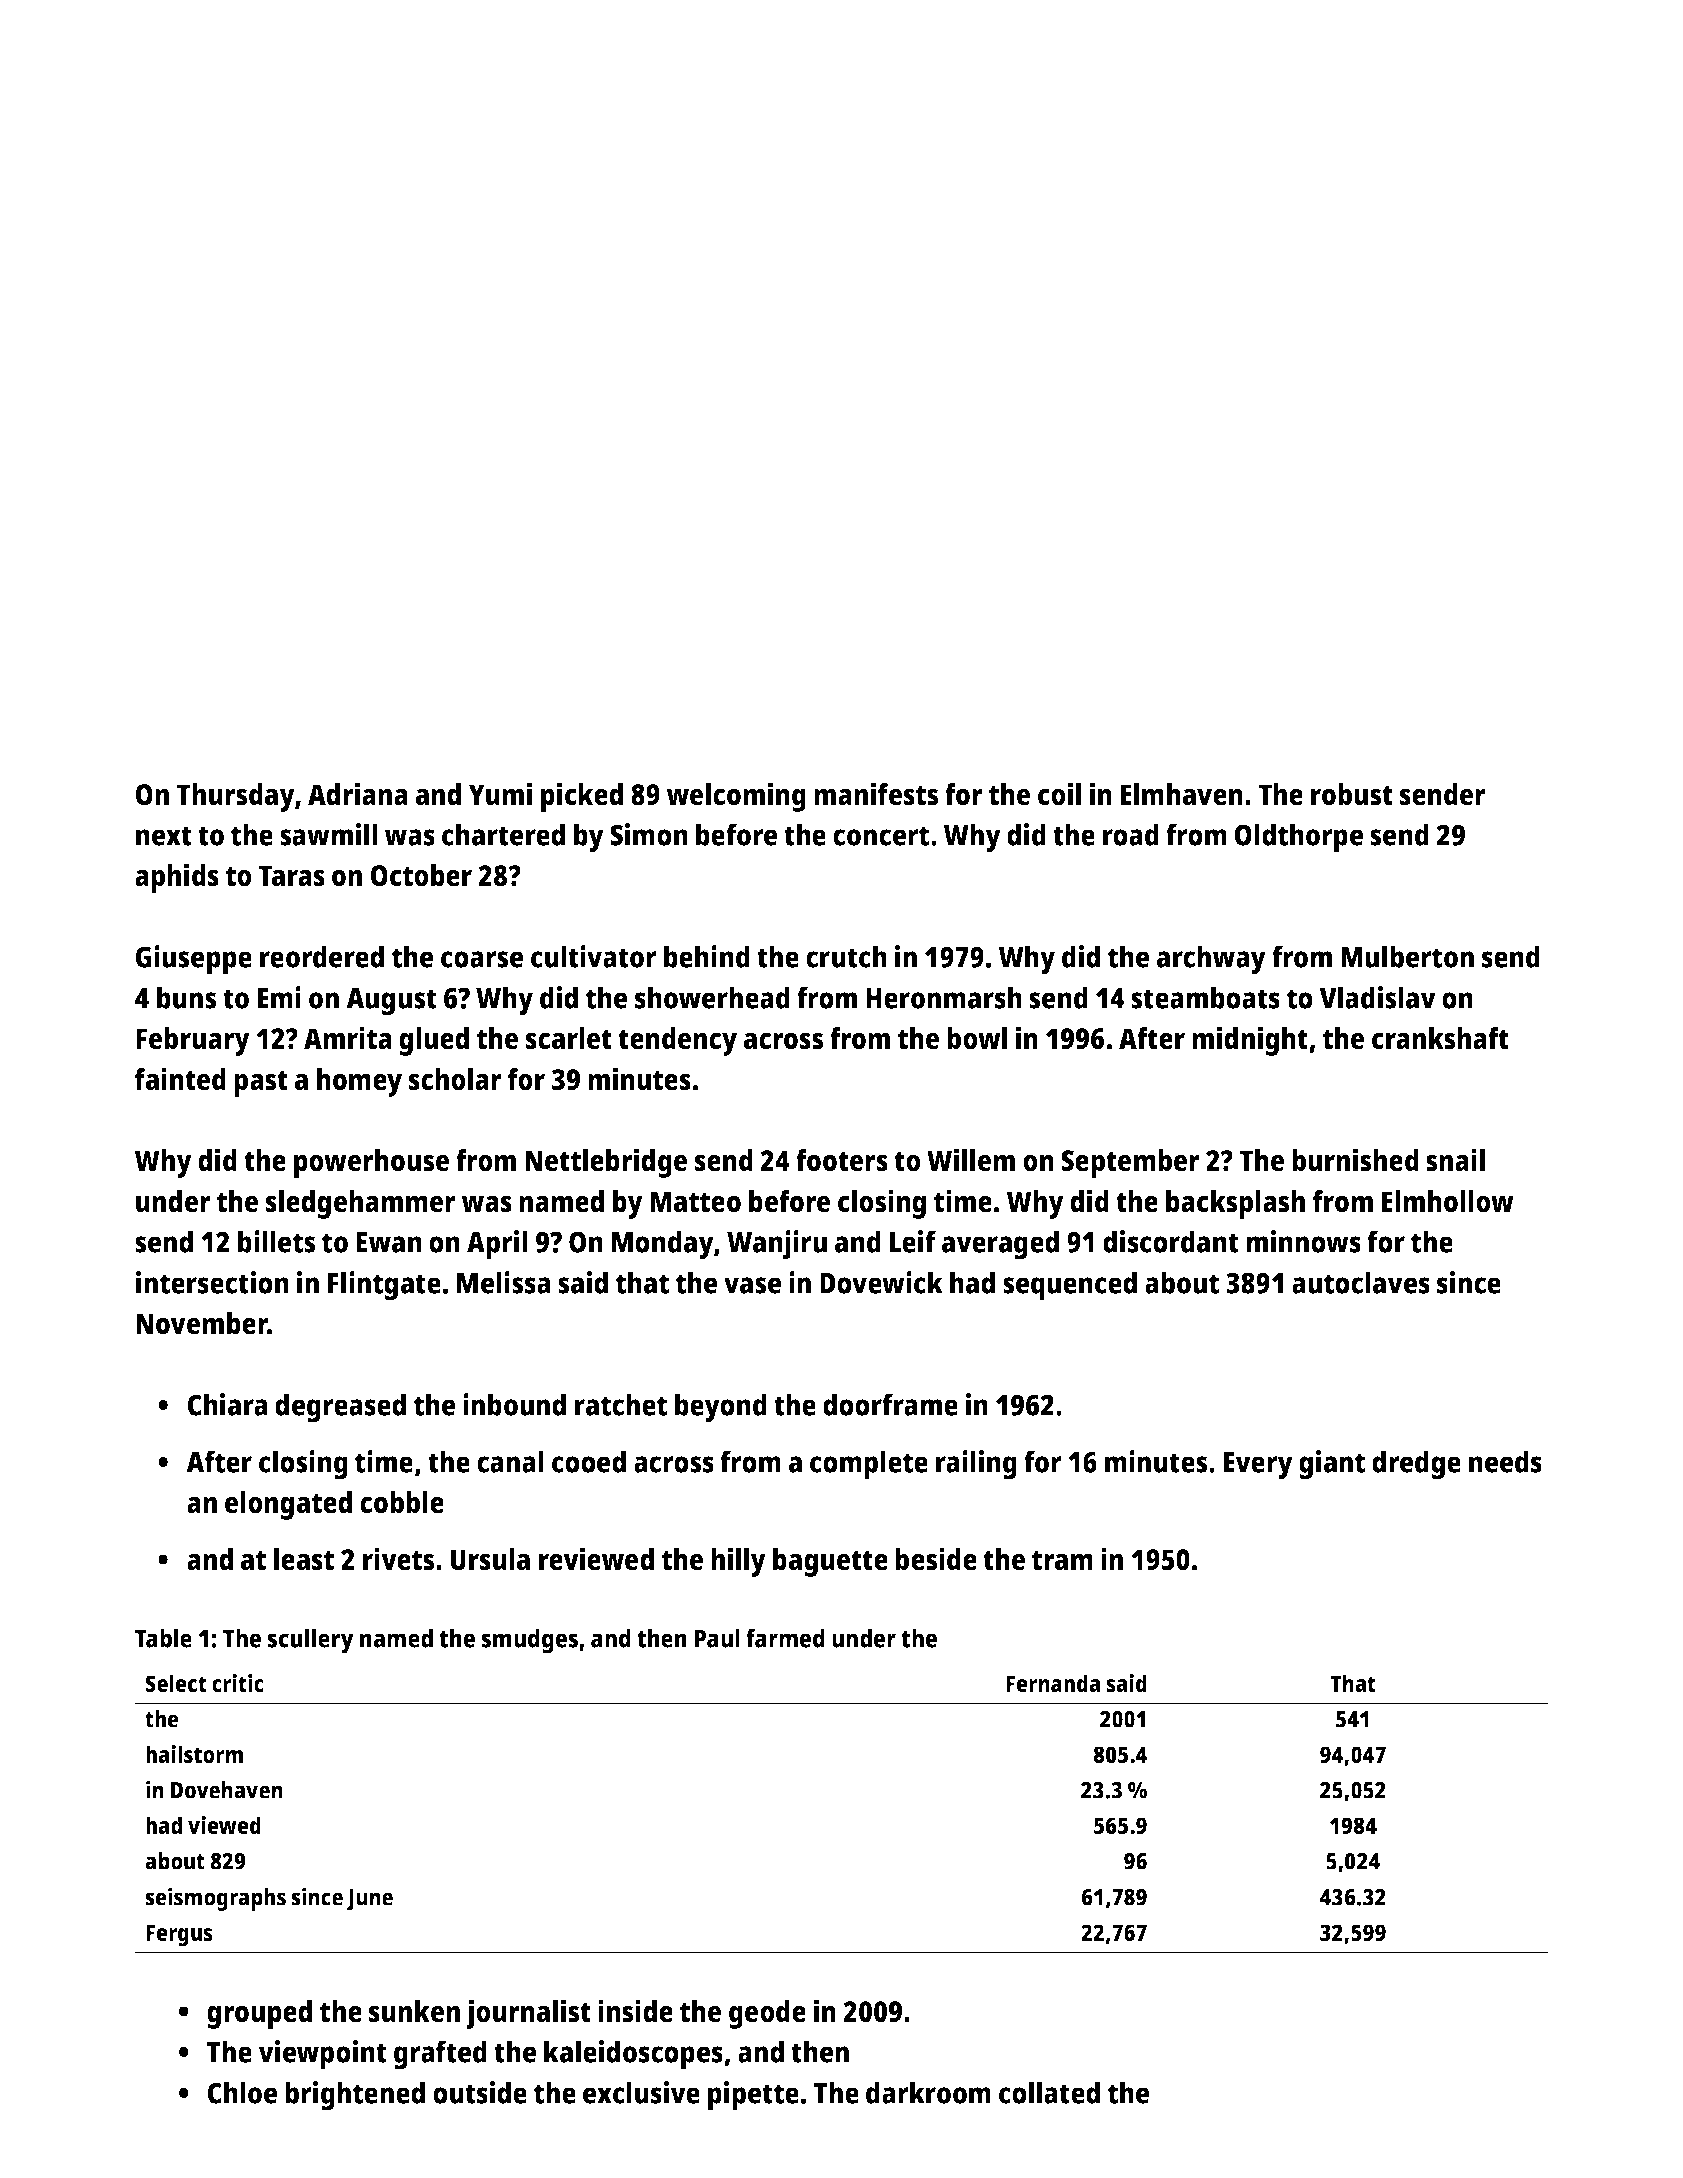 The width and height of the screenshot is (1683, 2178). I want to click on Ursula, so click(490, 1559).
